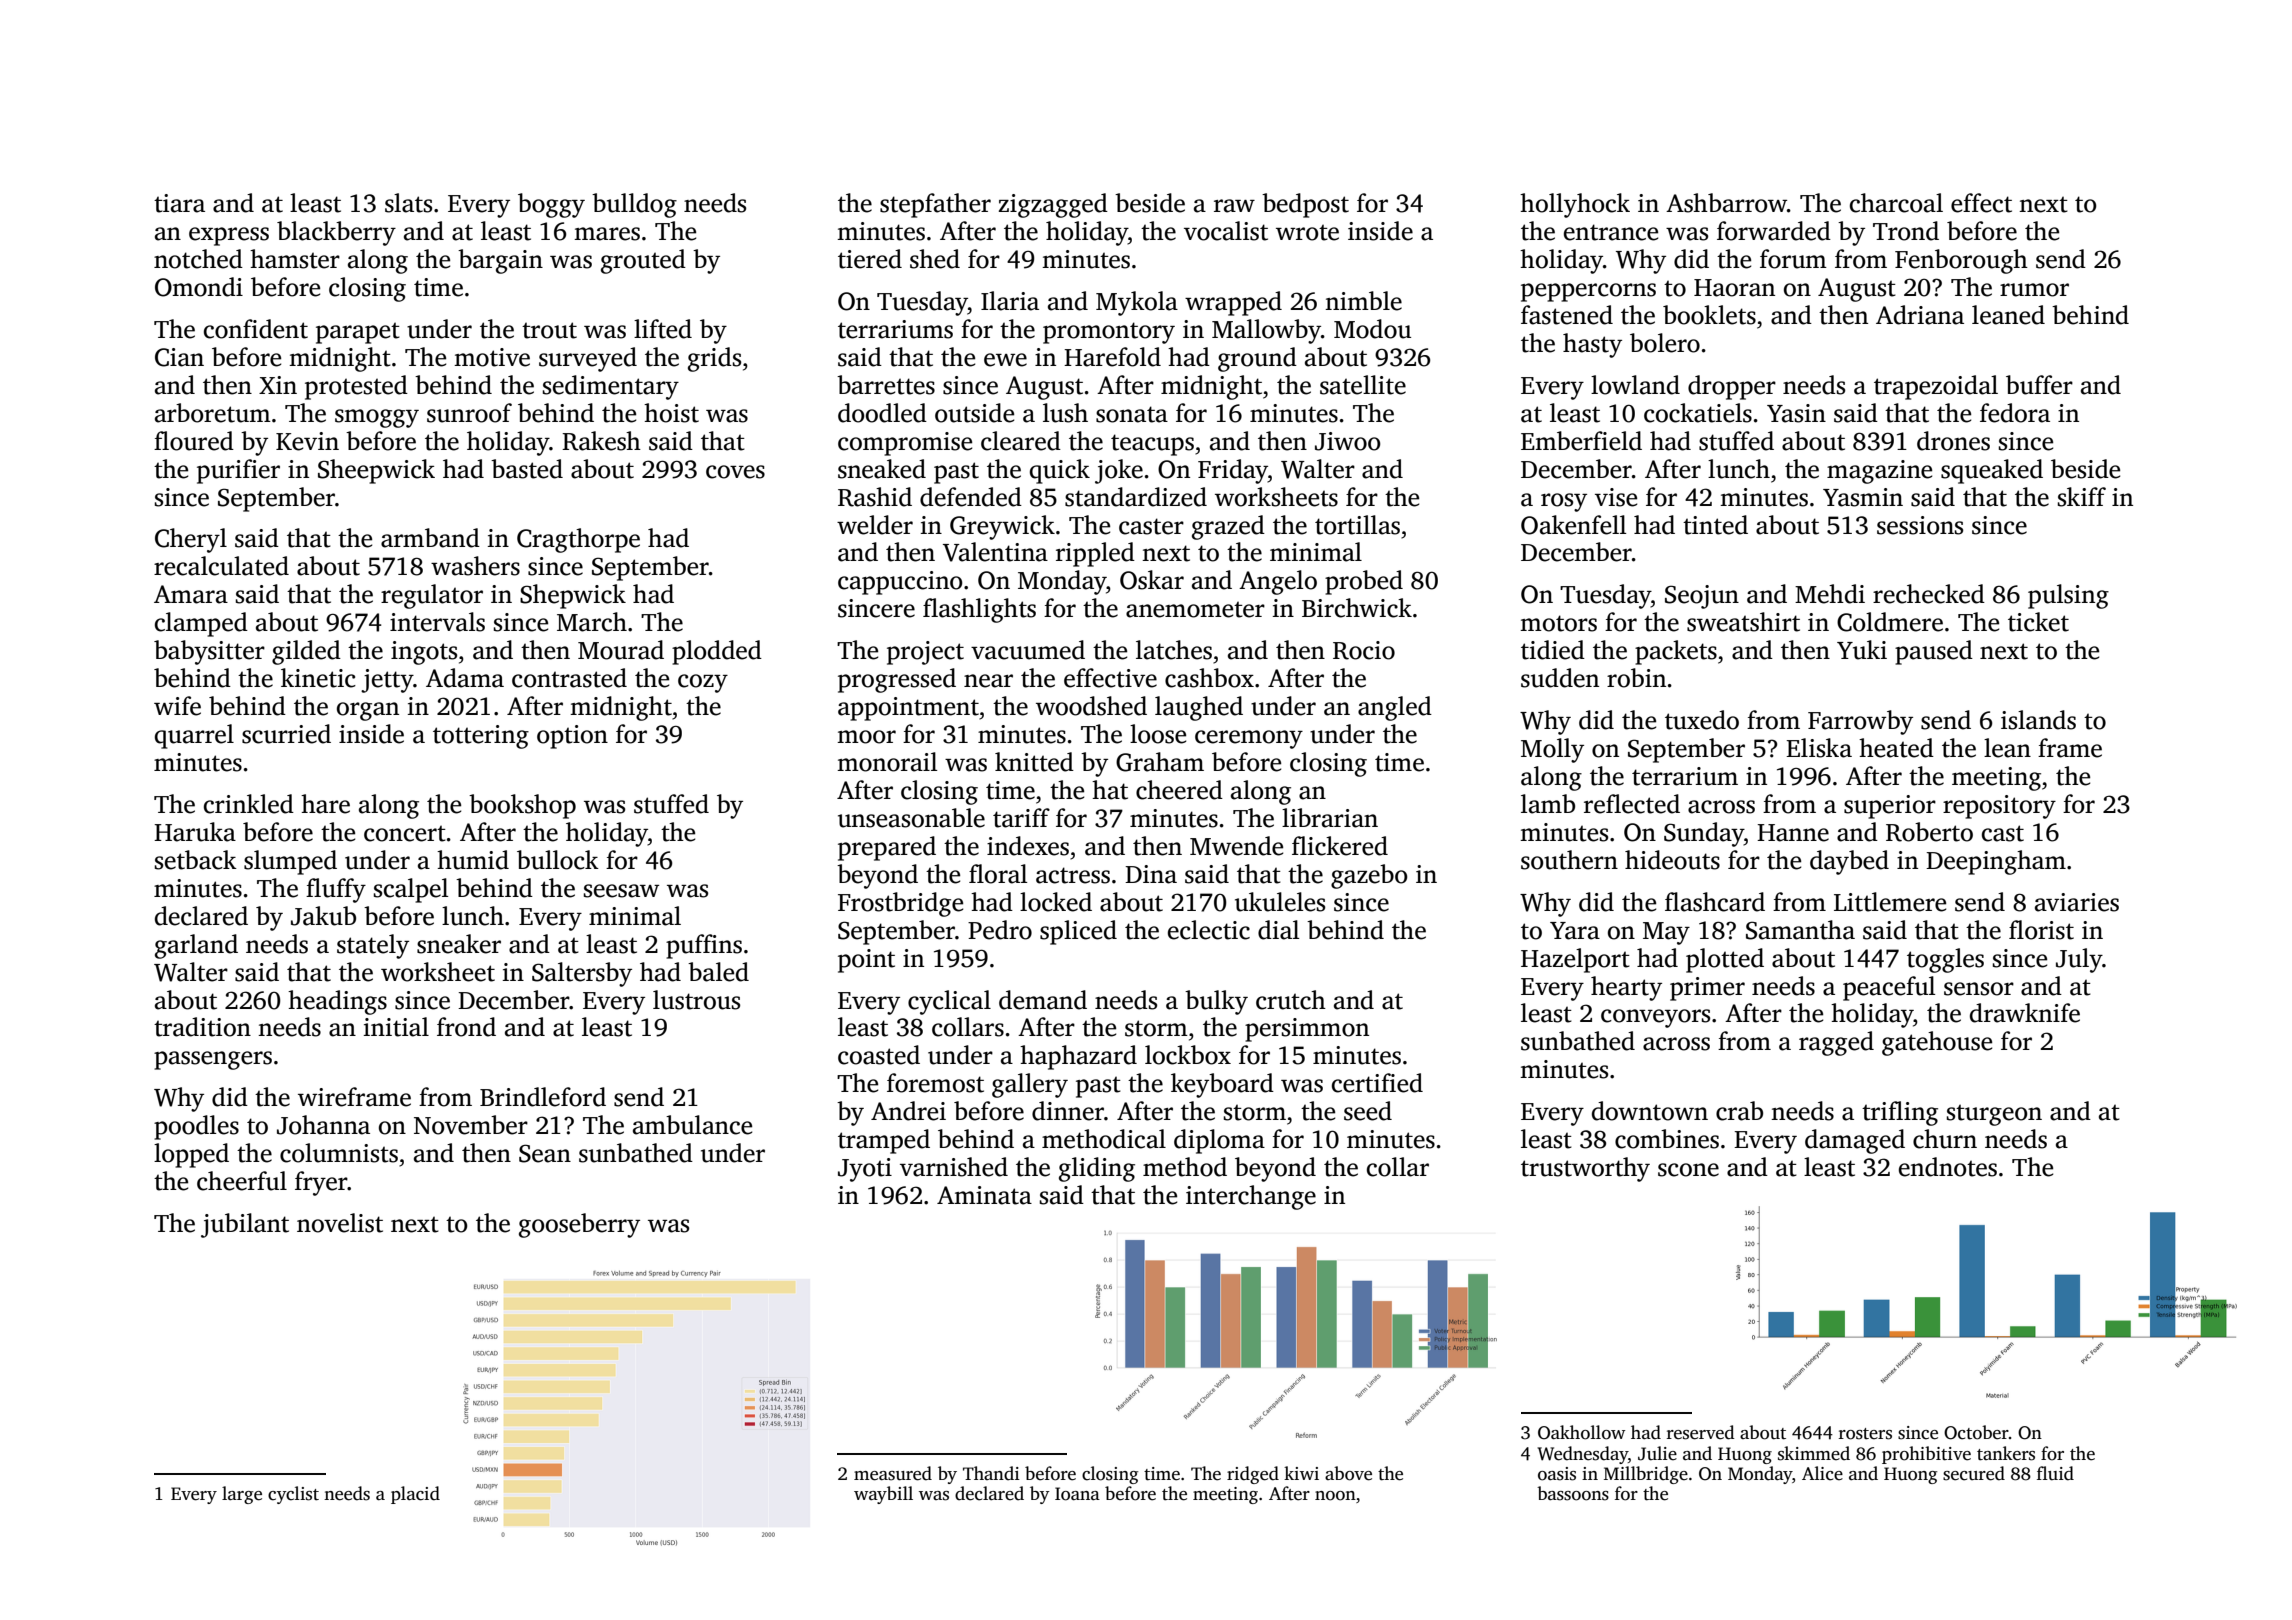 This screenshot has height=1620, width=2292. I want to click on jubilant, so click(245, 1225).
